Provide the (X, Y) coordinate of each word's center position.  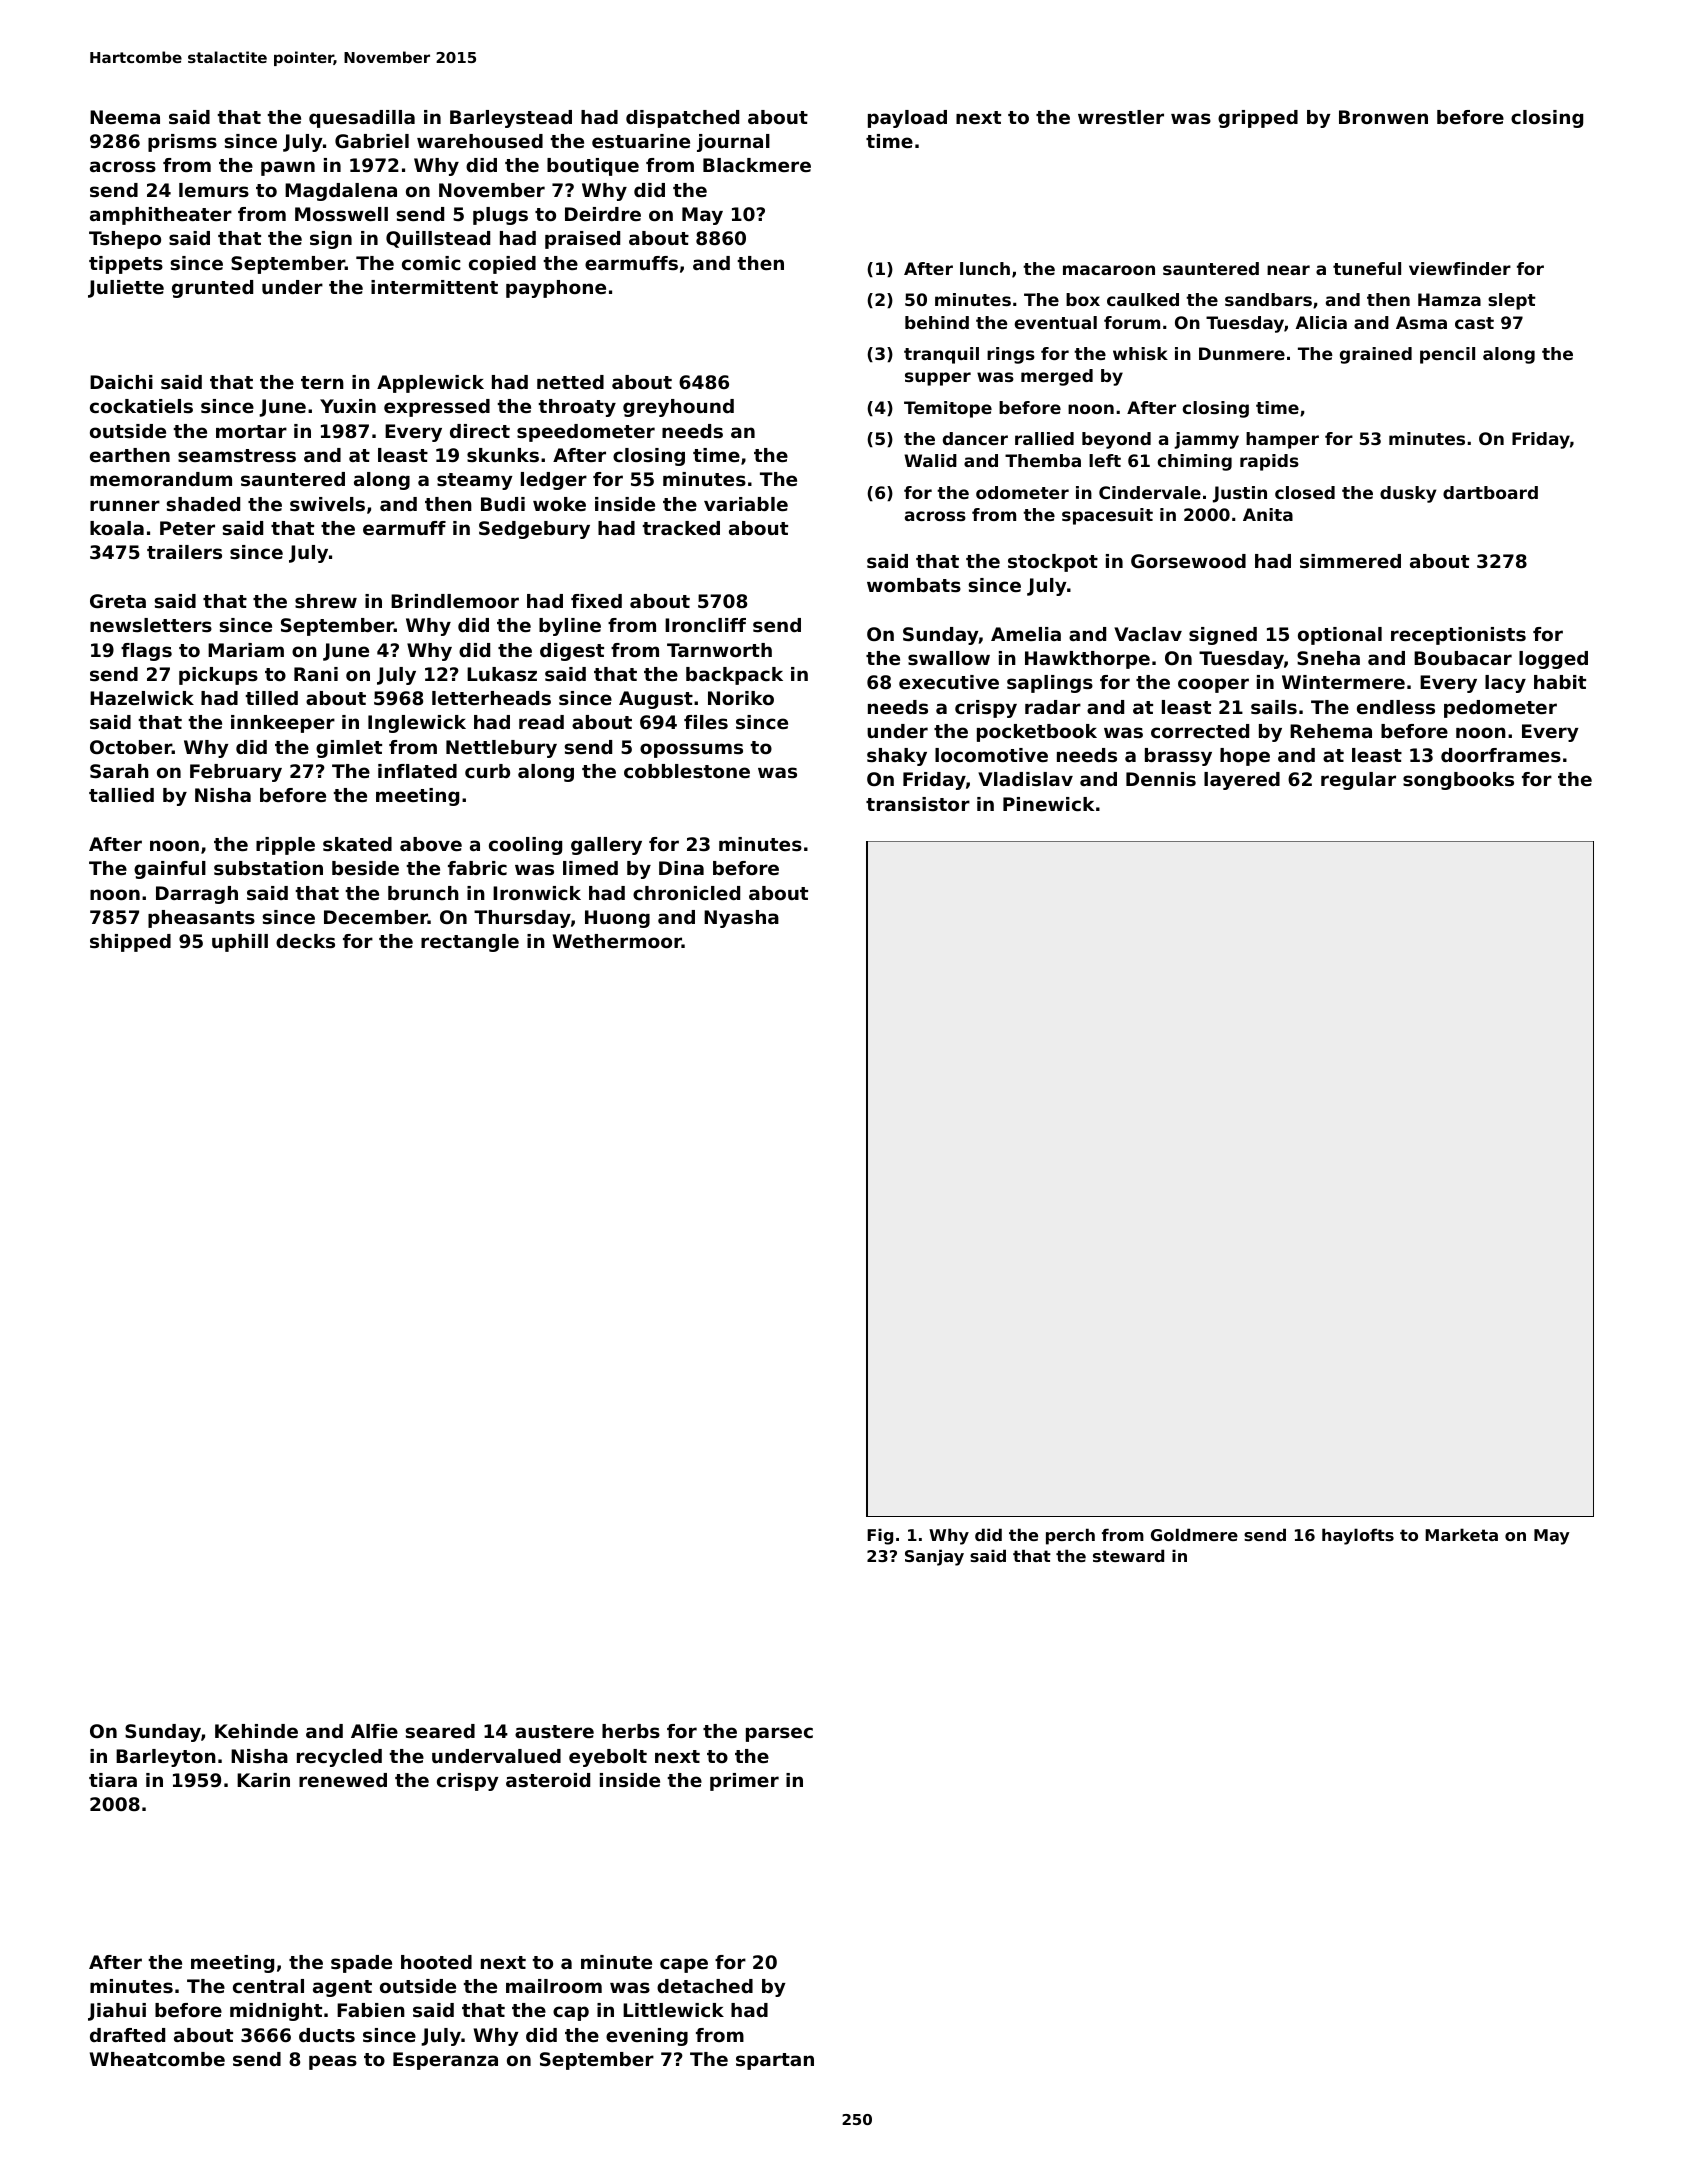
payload (907, 119)
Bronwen (1383, 117)
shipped (130, 943)
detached (705, 1986)
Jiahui (117, 2012)
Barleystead (511, 119)
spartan (775, 2061)
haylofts (1358, 1536)
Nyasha (741, 919)
